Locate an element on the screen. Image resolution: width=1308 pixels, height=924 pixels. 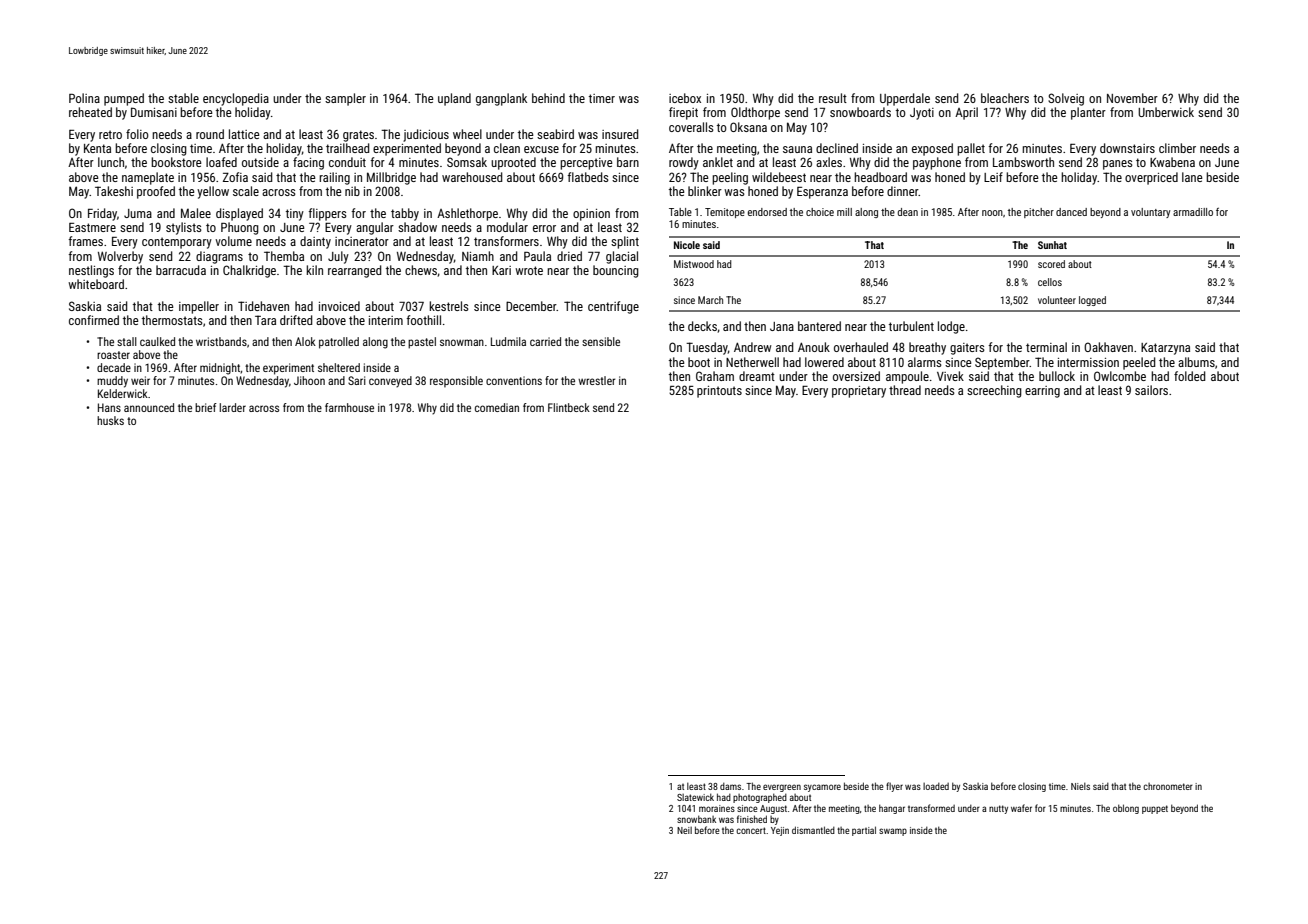
Slatewick is located at coordinates (695, 797).
